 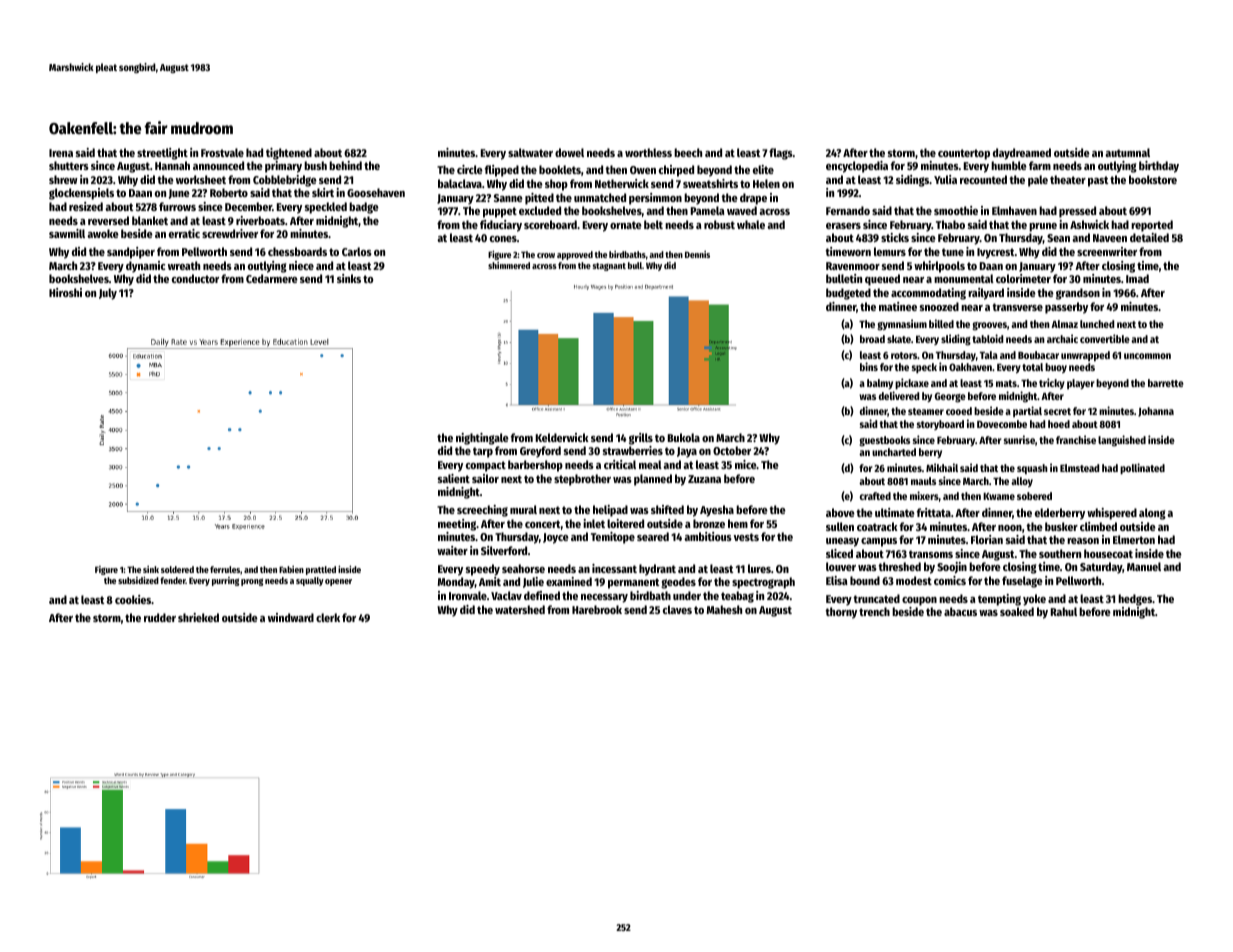 I want to click on colorimeter, so click(x=1023, y=278).
